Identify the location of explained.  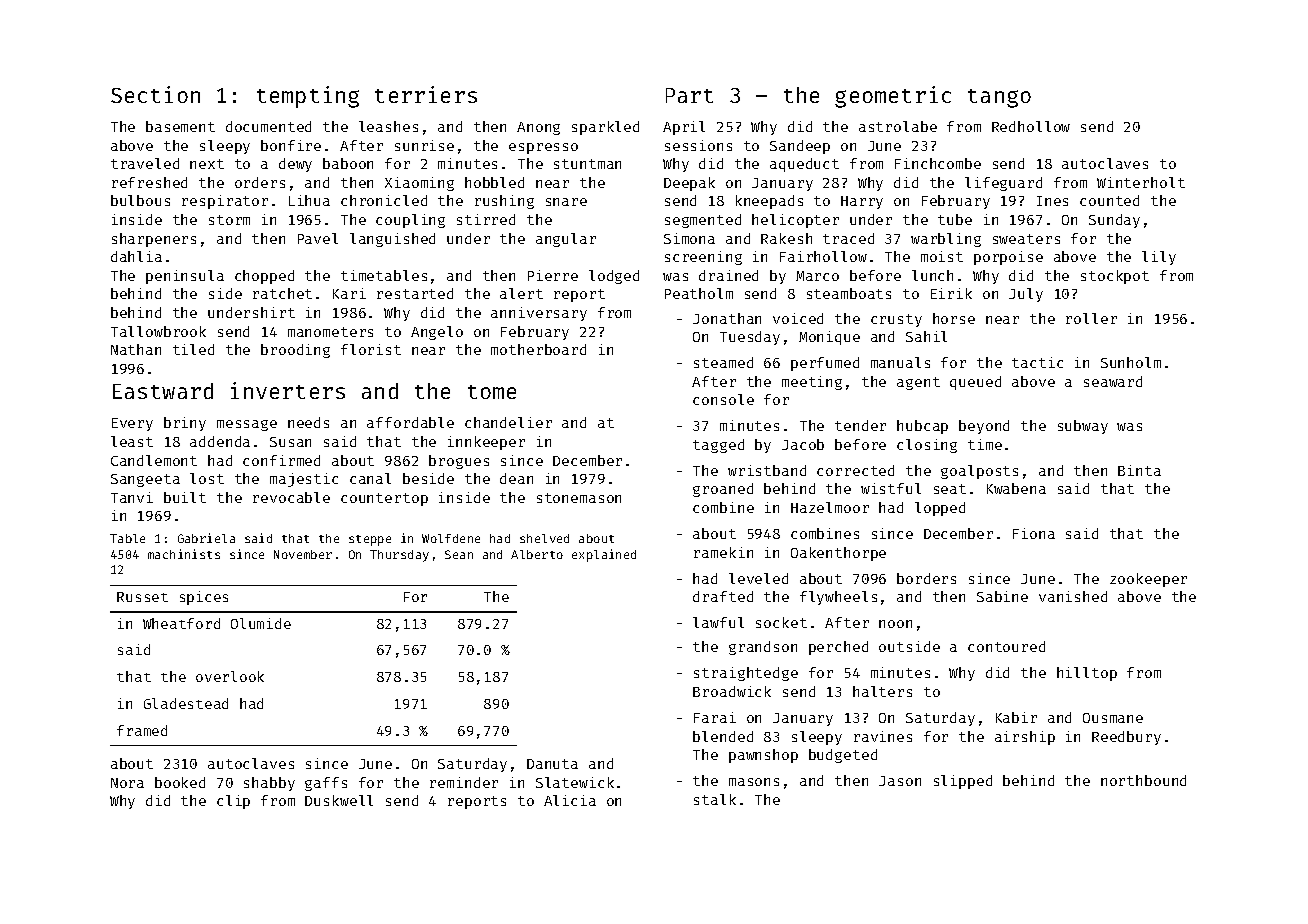
(604, 555).
